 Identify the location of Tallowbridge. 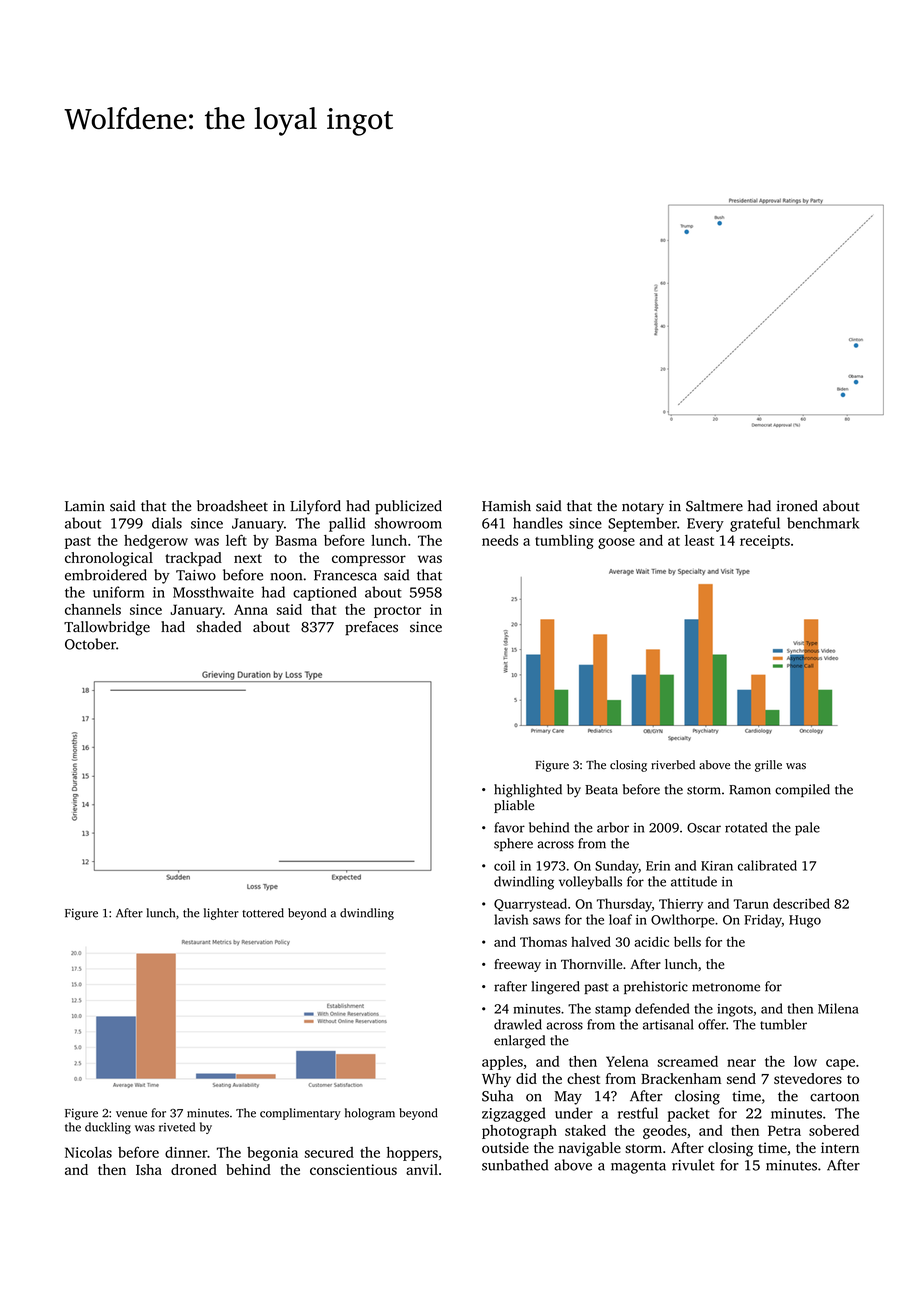
(107, 628).
